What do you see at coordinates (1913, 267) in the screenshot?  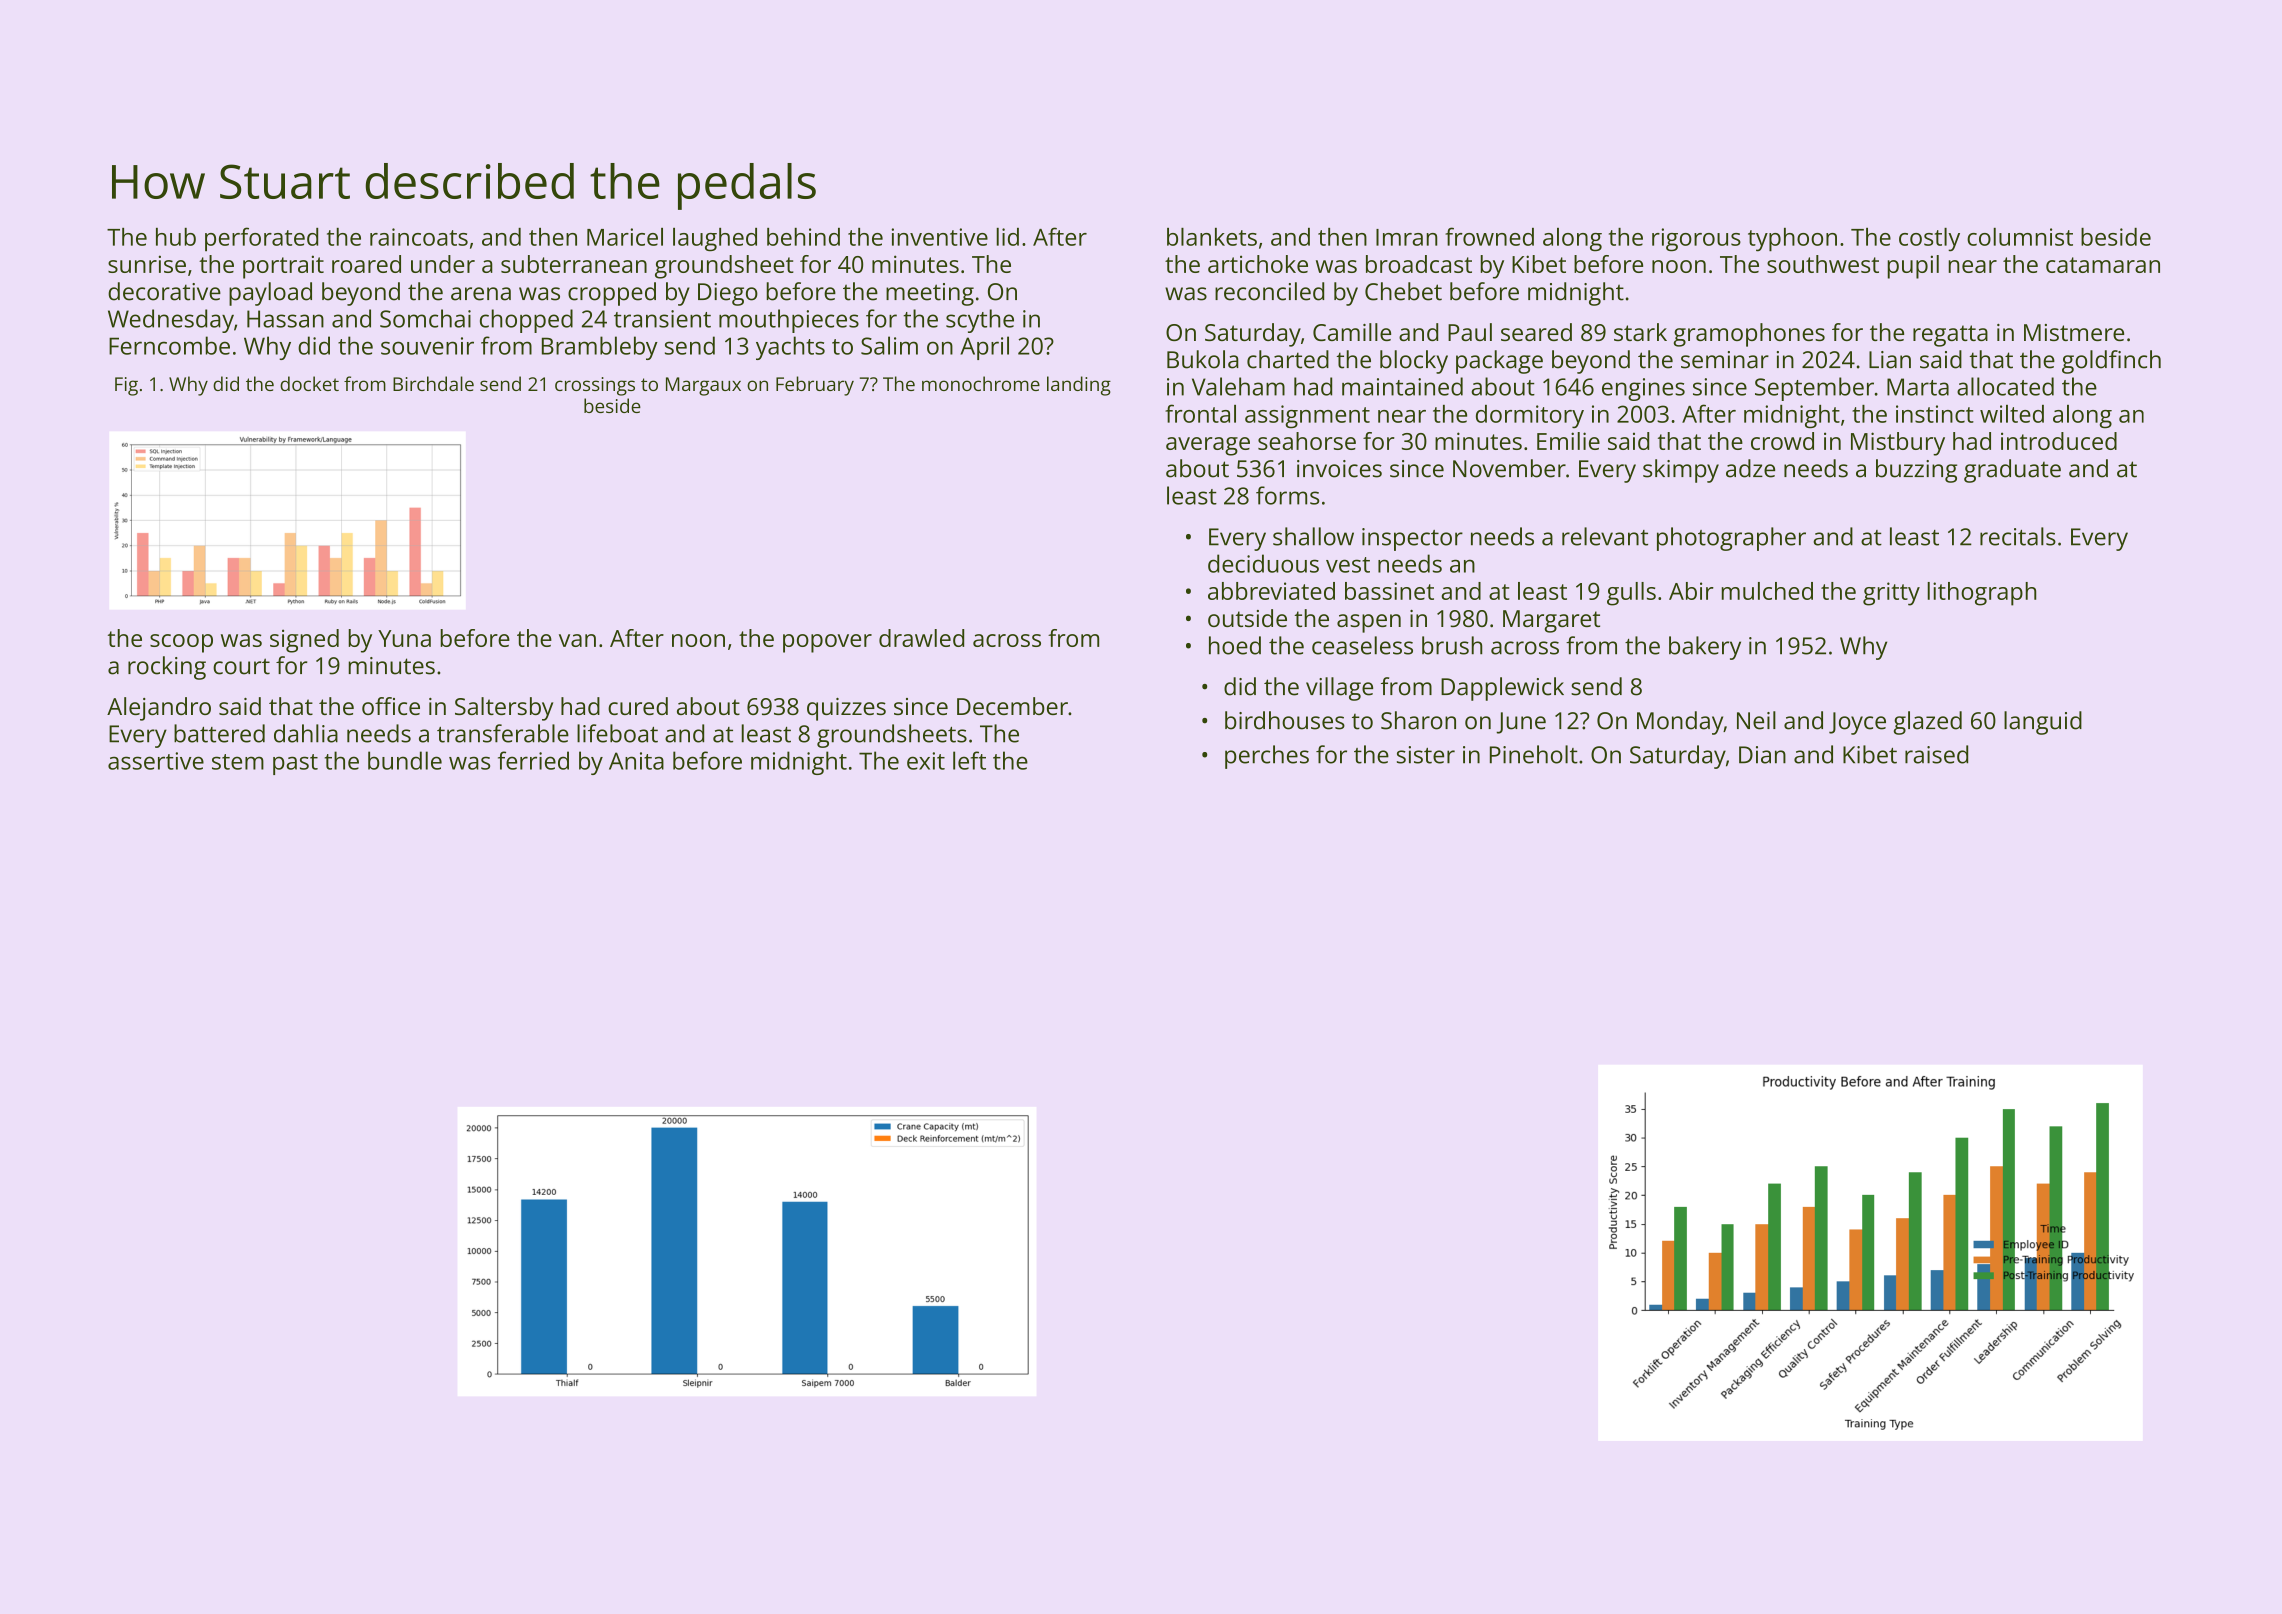 I see `pupil` at bounding box center [1913, 267].
